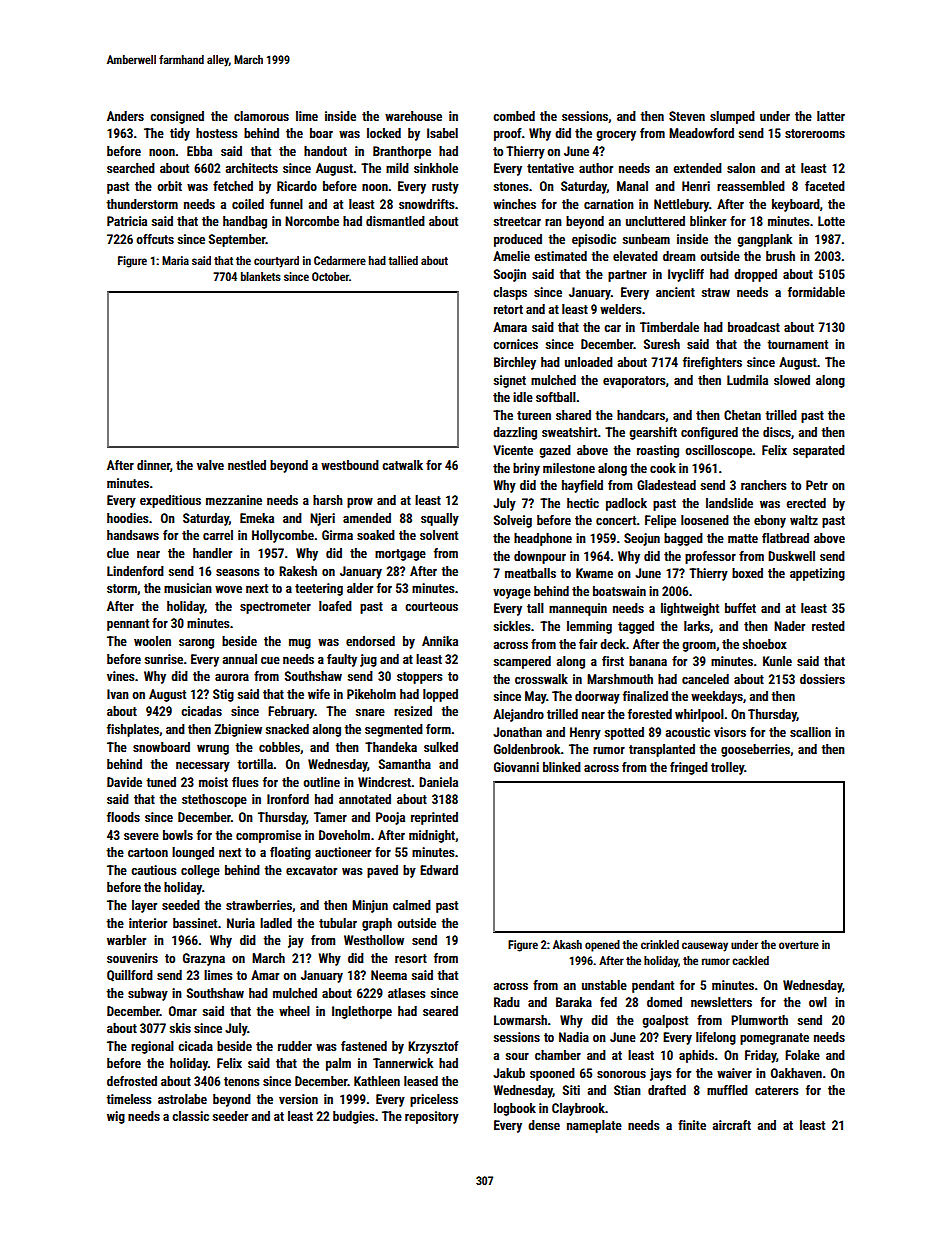  I want to click on westbound, so click(350, 465).
